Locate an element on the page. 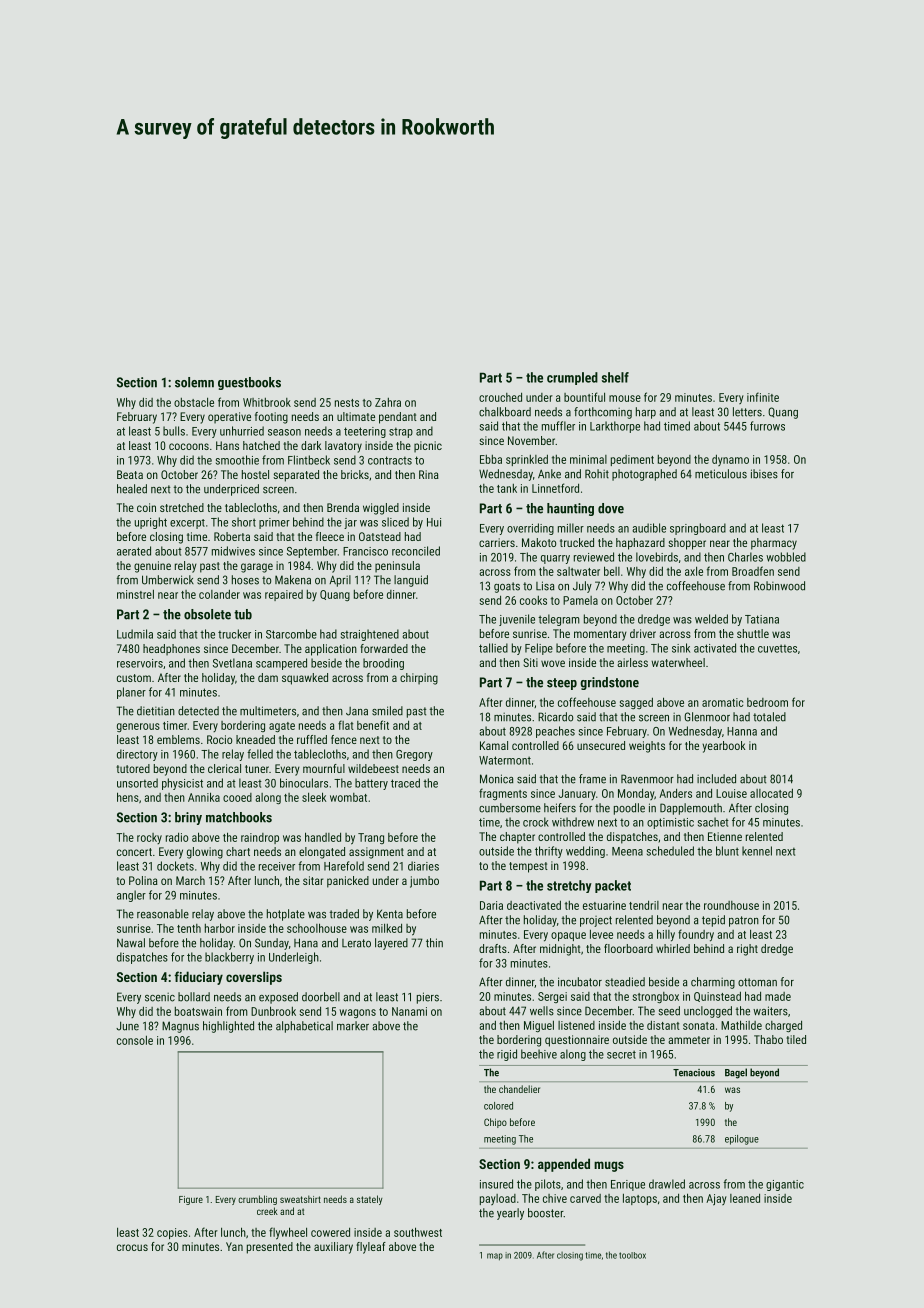  reasonable is located at coordinates (163, 914).
